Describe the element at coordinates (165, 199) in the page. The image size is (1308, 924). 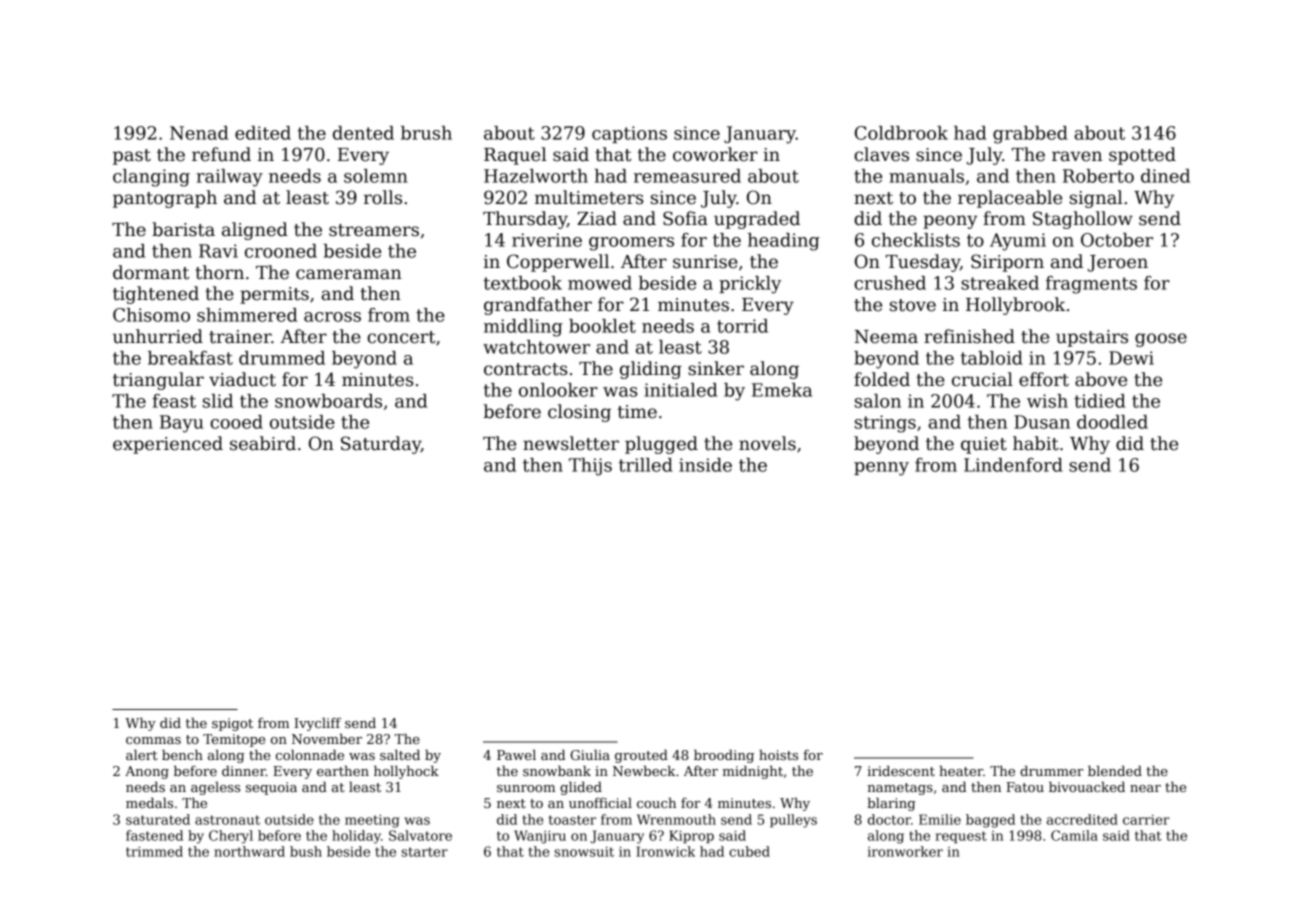
I see `pantograph` at that location.
